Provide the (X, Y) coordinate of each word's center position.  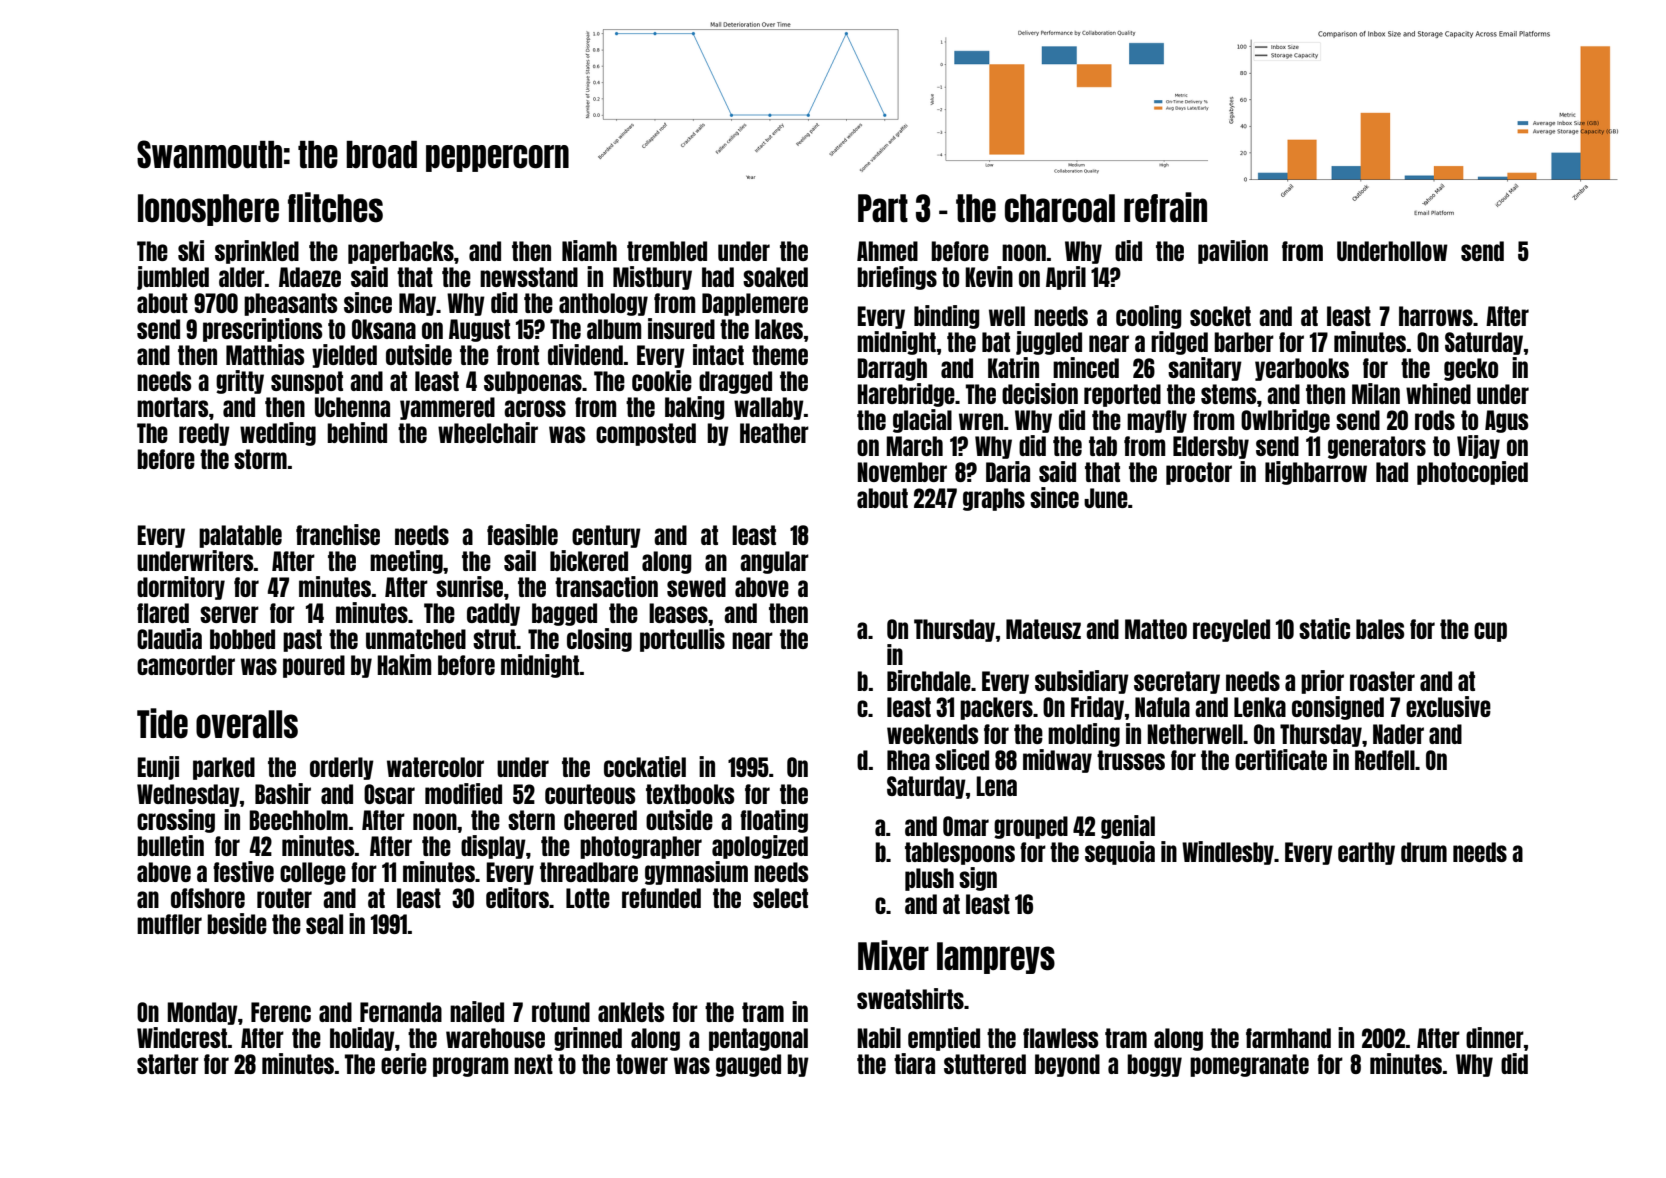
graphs (994, 499)
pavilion (1233, 252)
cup (1490, 632)
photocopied (1472, 473)
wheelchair (488, 432)
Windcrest (182, 1037)
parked (224, 768)
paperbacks (401, 252)
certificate (1281, 759)
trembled (667, 251)
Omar (966, 826)
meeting (406, 562)
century (606, 536)
